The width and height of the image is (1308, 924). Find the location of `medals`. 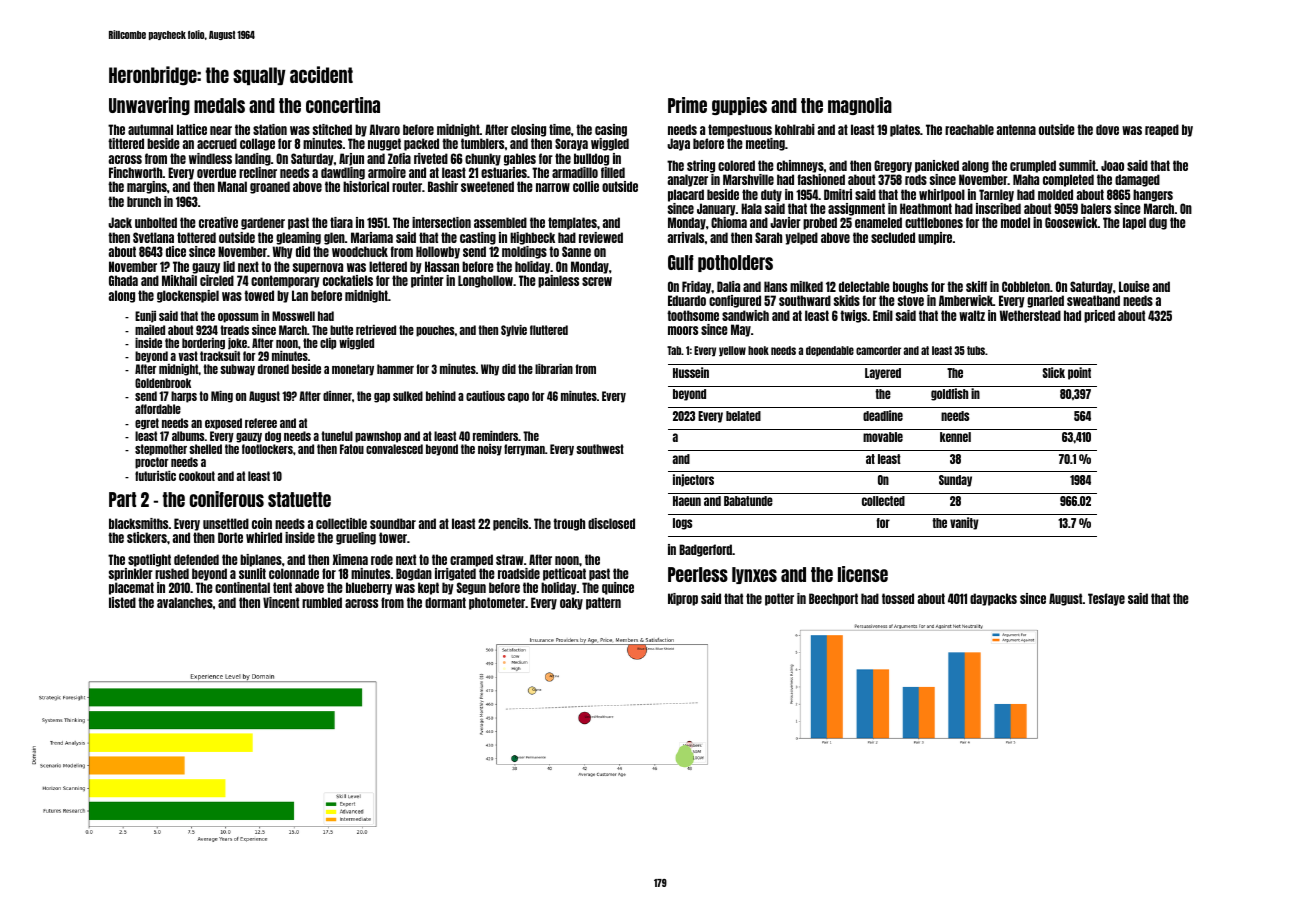

medals is located at coordinates (219, 105).
